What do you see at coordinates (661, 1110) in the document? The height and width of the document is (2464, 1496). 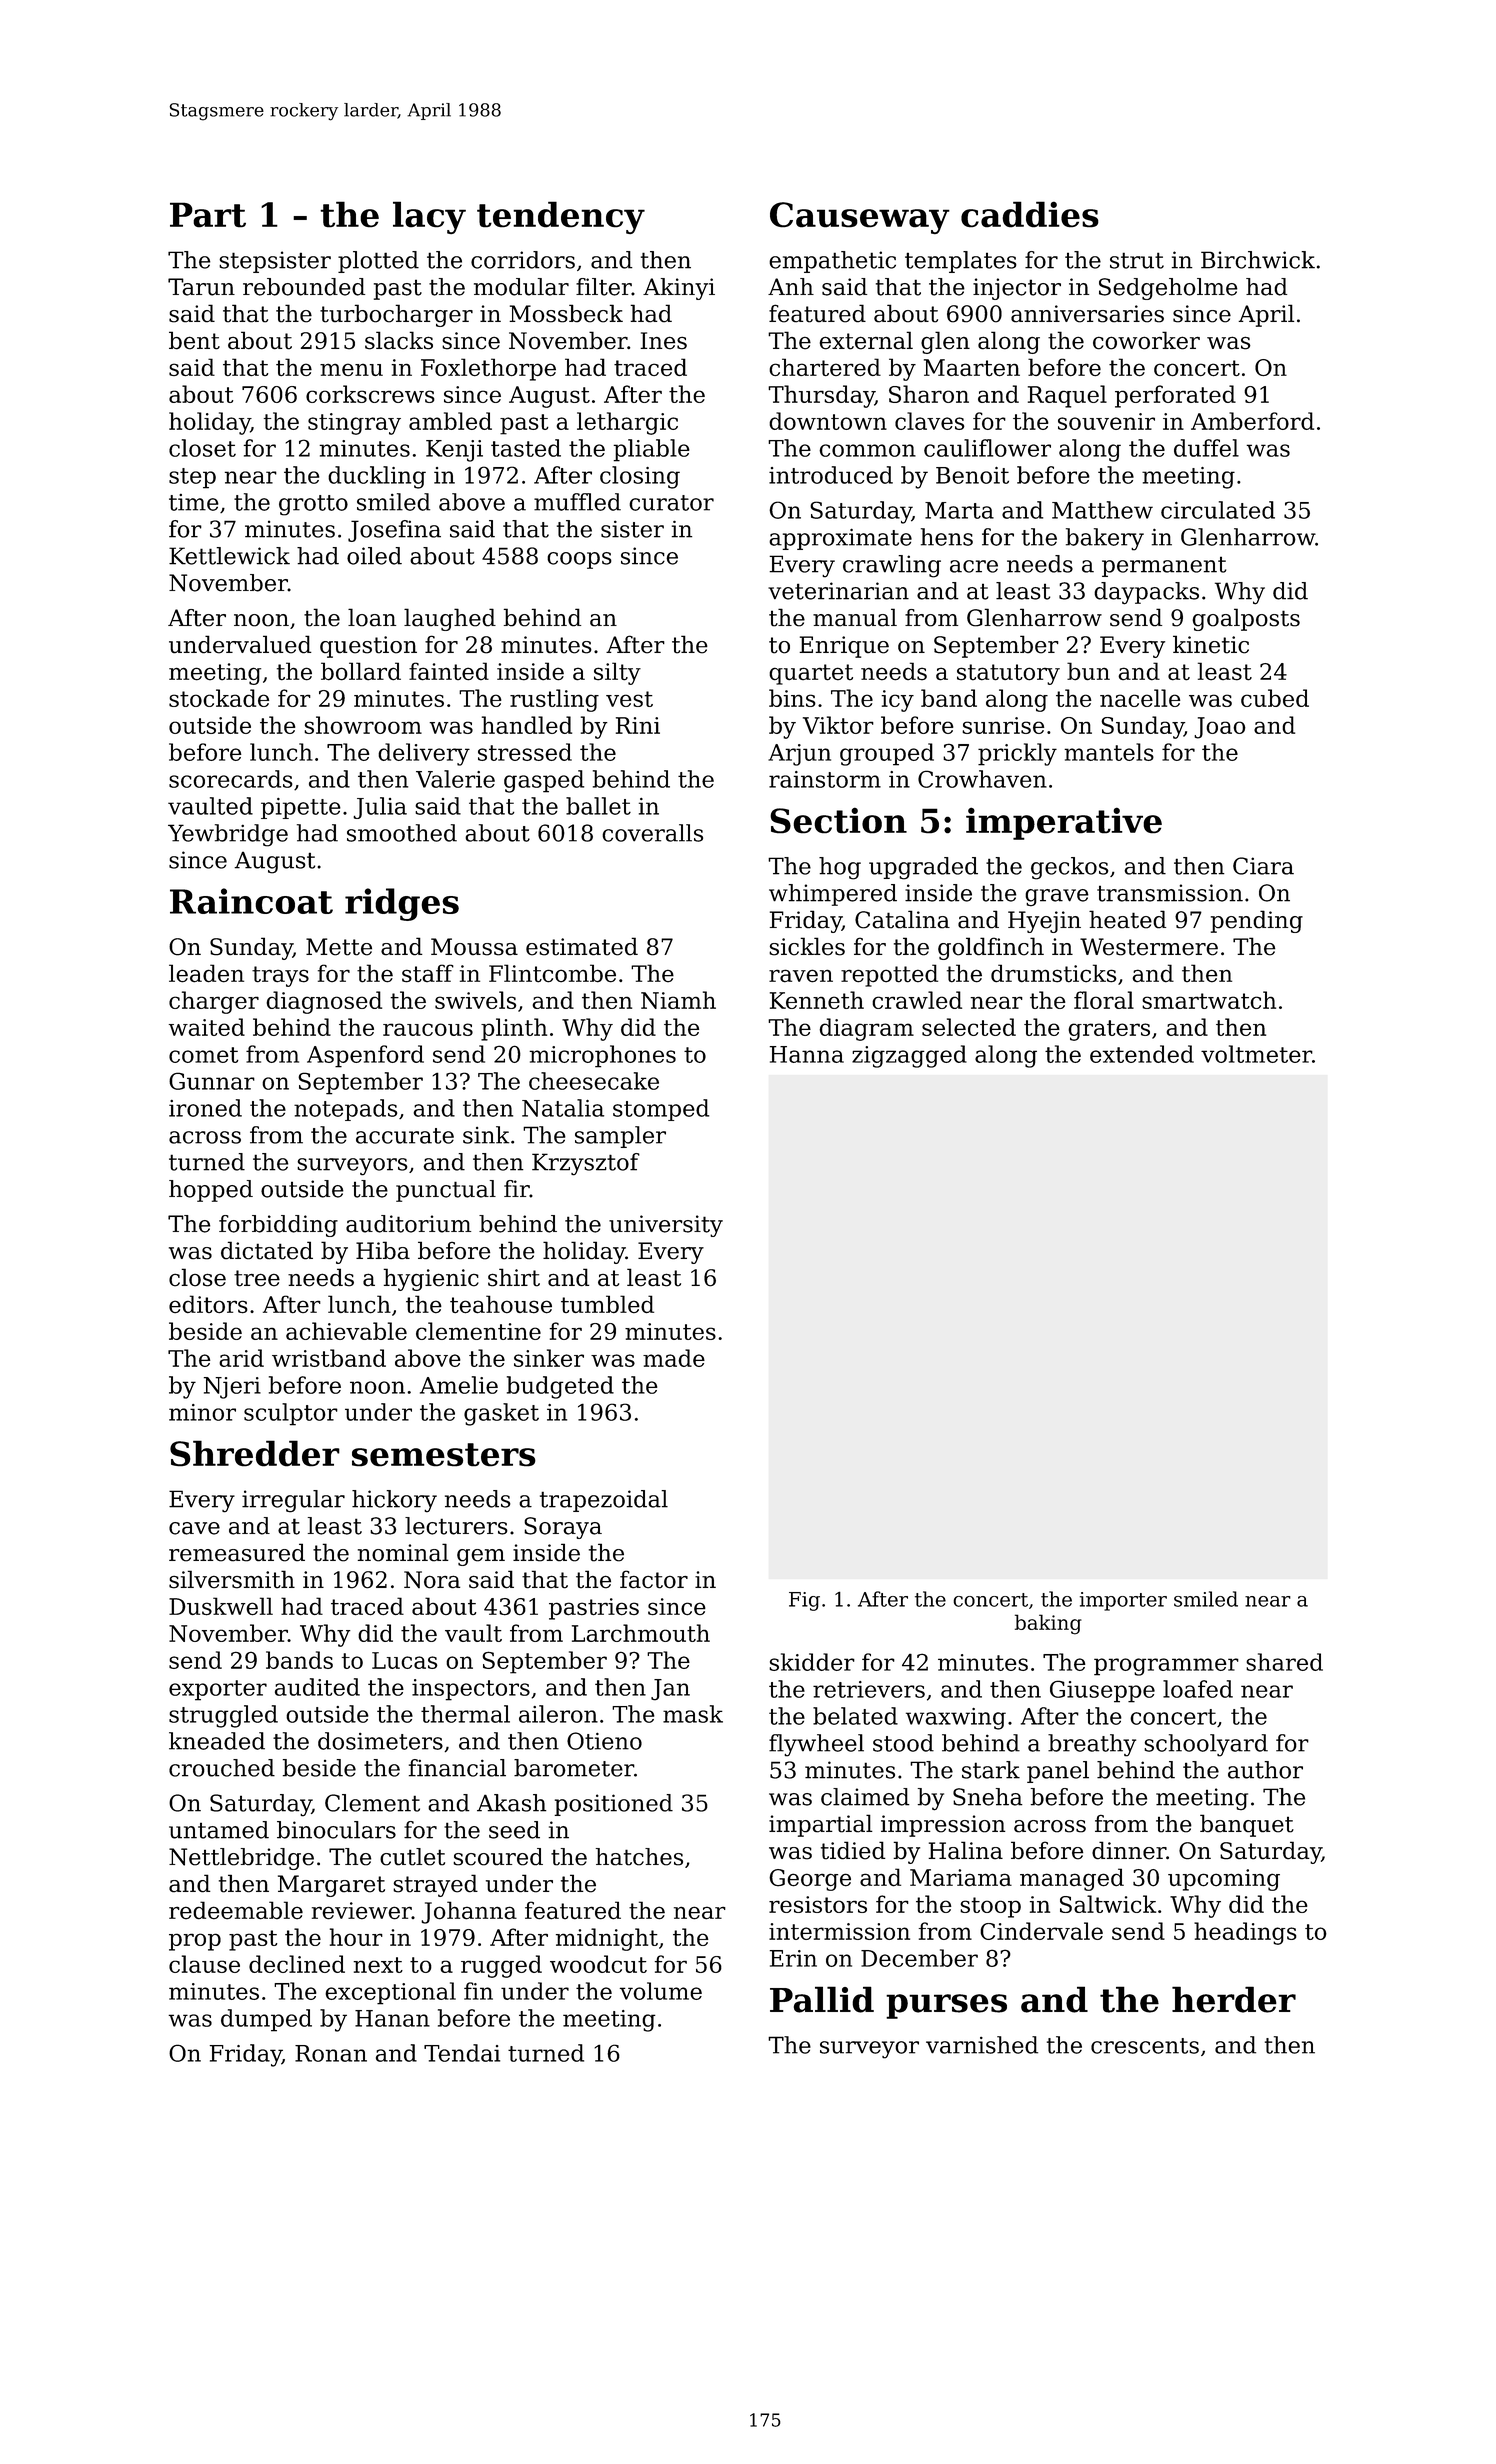 I see `stomped` at bounding box center [661, 1110].
